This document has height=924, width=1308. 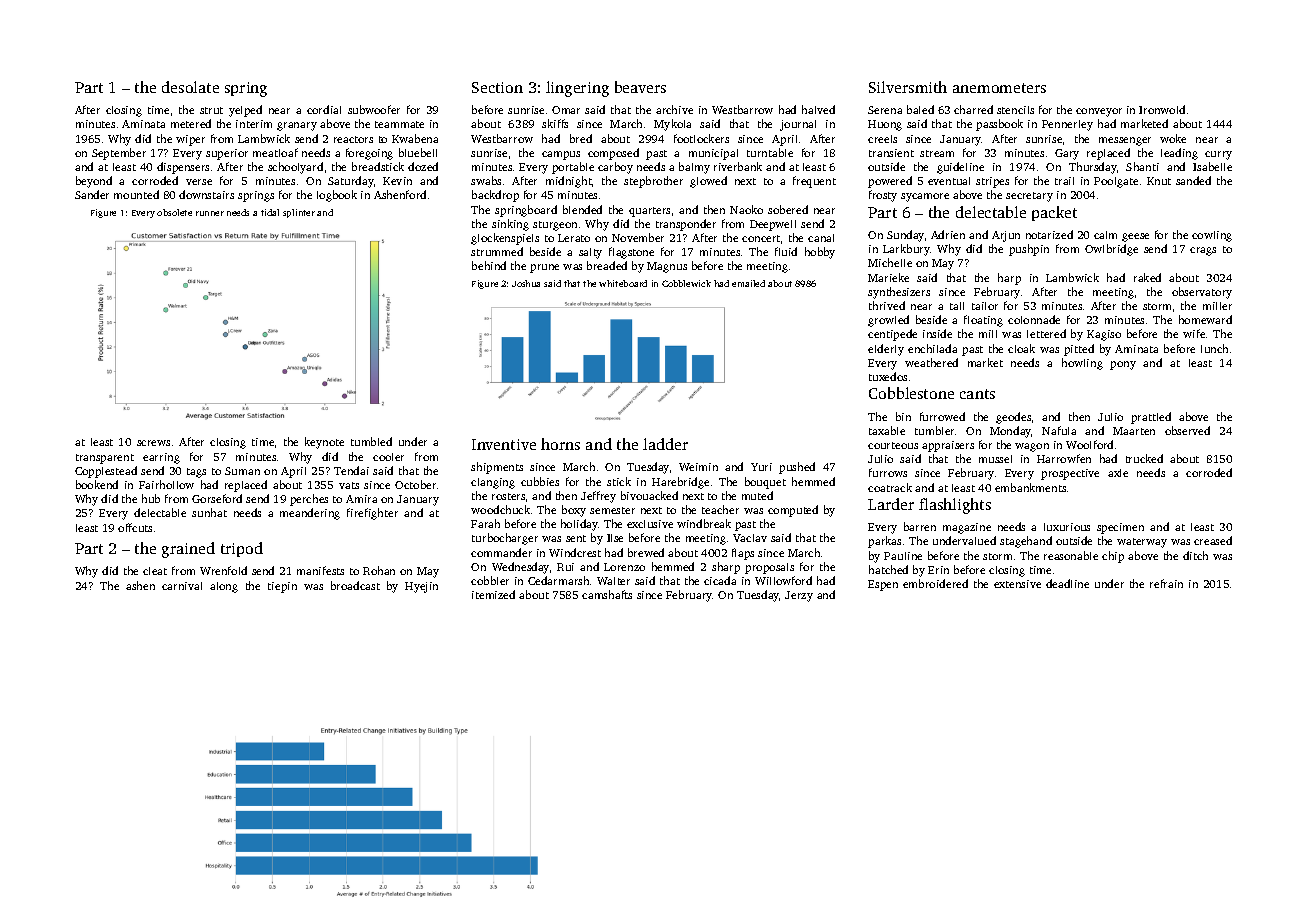 I want to click on inside, so click(x=937, y=333).
